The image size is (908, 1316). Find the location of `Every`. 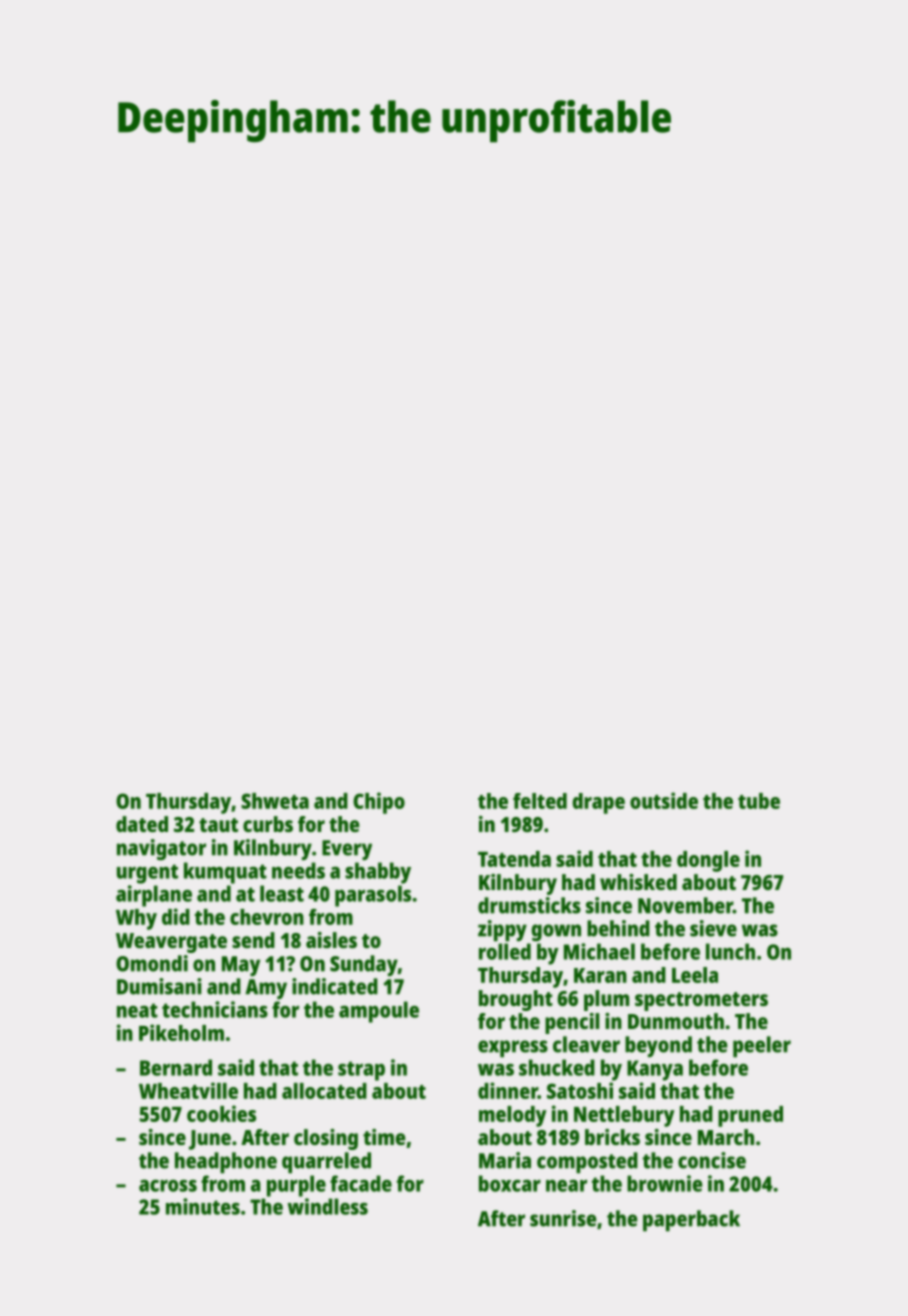

Every is located at coordinates (347, 850).
